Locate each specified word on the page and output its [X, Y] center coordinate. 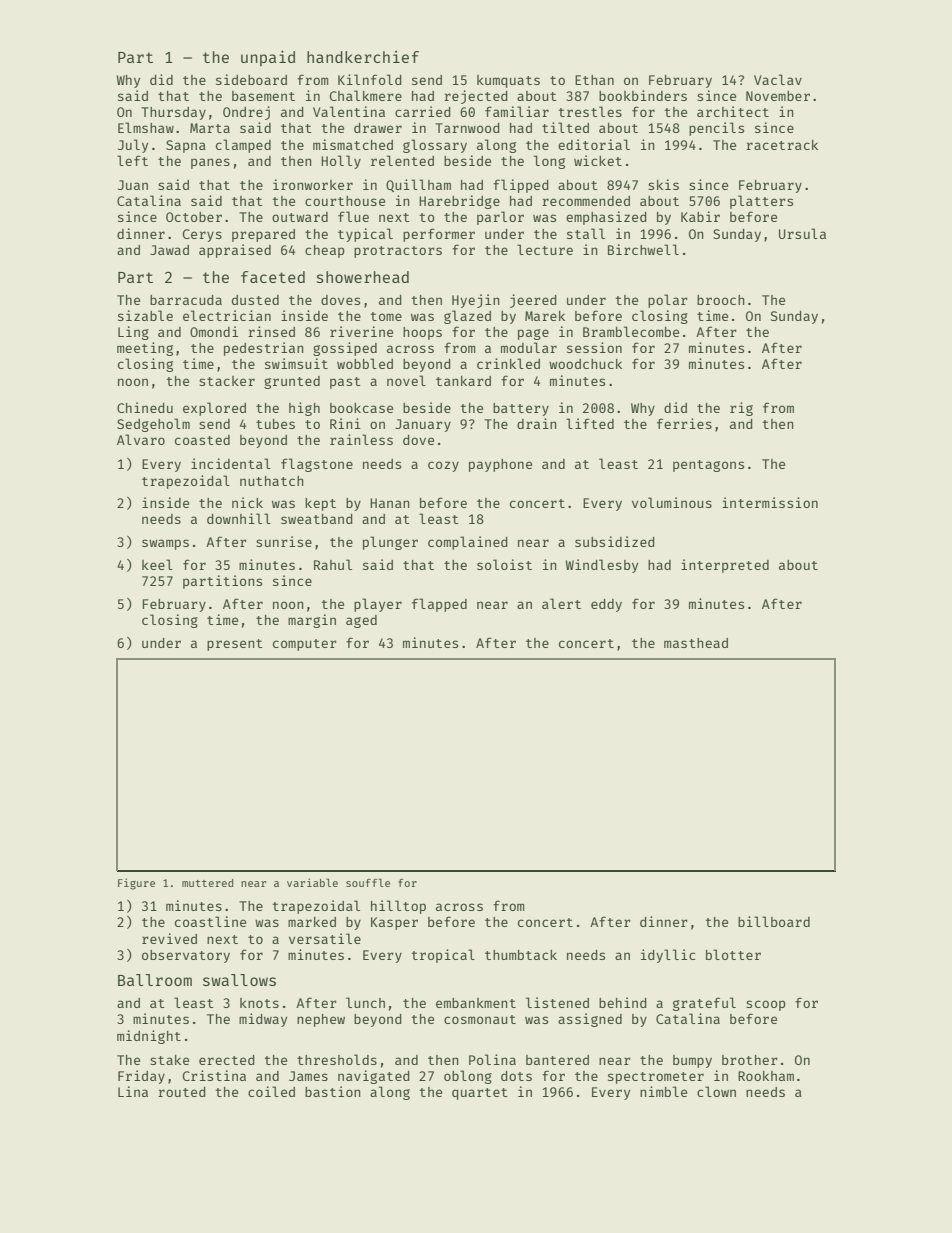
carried [423, 111]
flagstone [317, 465]
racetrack [782, 145]
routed [182, 1092]
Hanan [390, 503]
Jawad [169, 250]
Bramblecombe [631, 331]
